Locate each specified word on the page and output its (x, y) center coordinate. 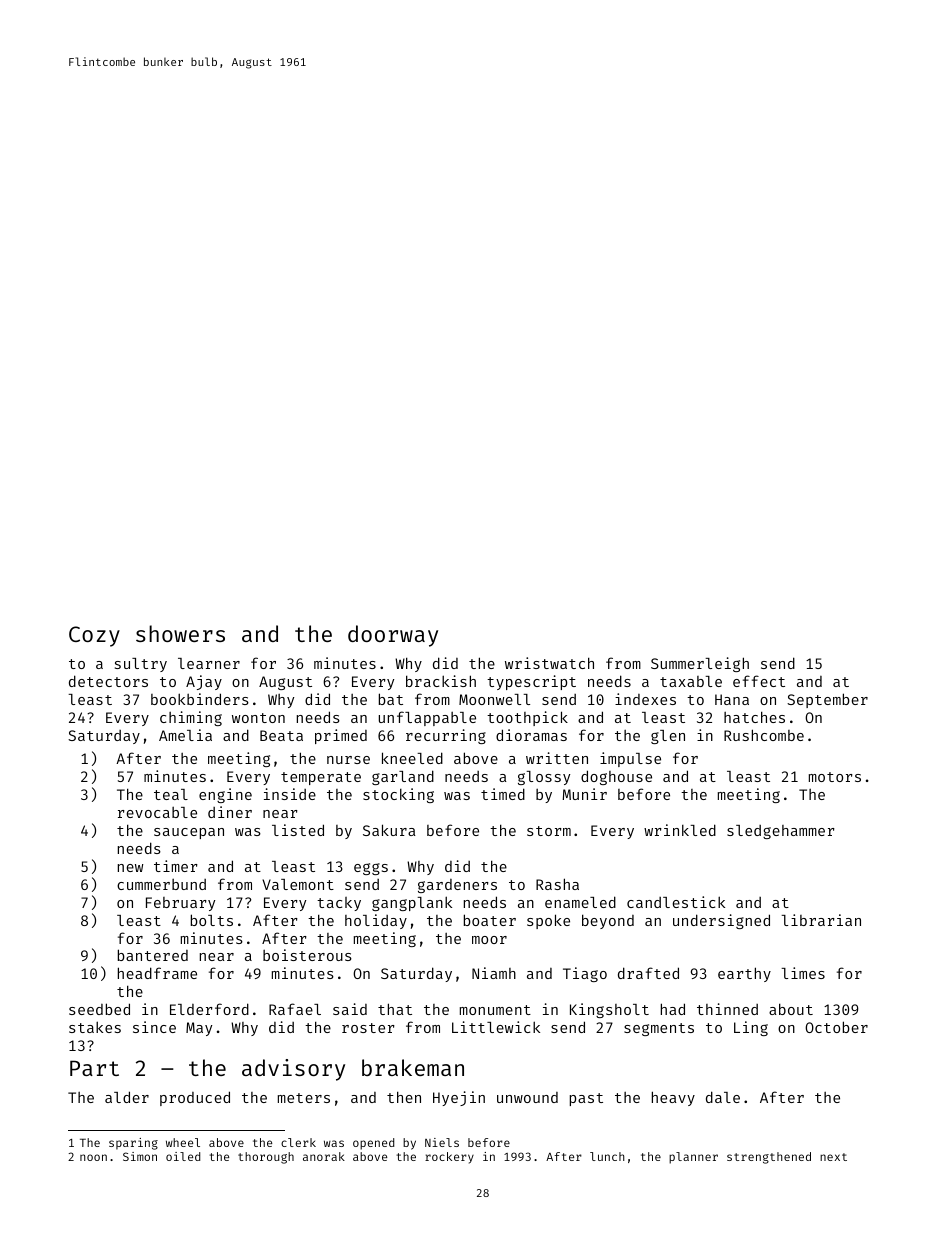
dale (723, 1097)
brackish (441, 681)
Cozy (94, 636)
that (395, 1009)
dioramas (531, 735)
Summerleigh (700, 664)
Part (94, 1068)
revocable (157, 812)
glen (668, 737)
